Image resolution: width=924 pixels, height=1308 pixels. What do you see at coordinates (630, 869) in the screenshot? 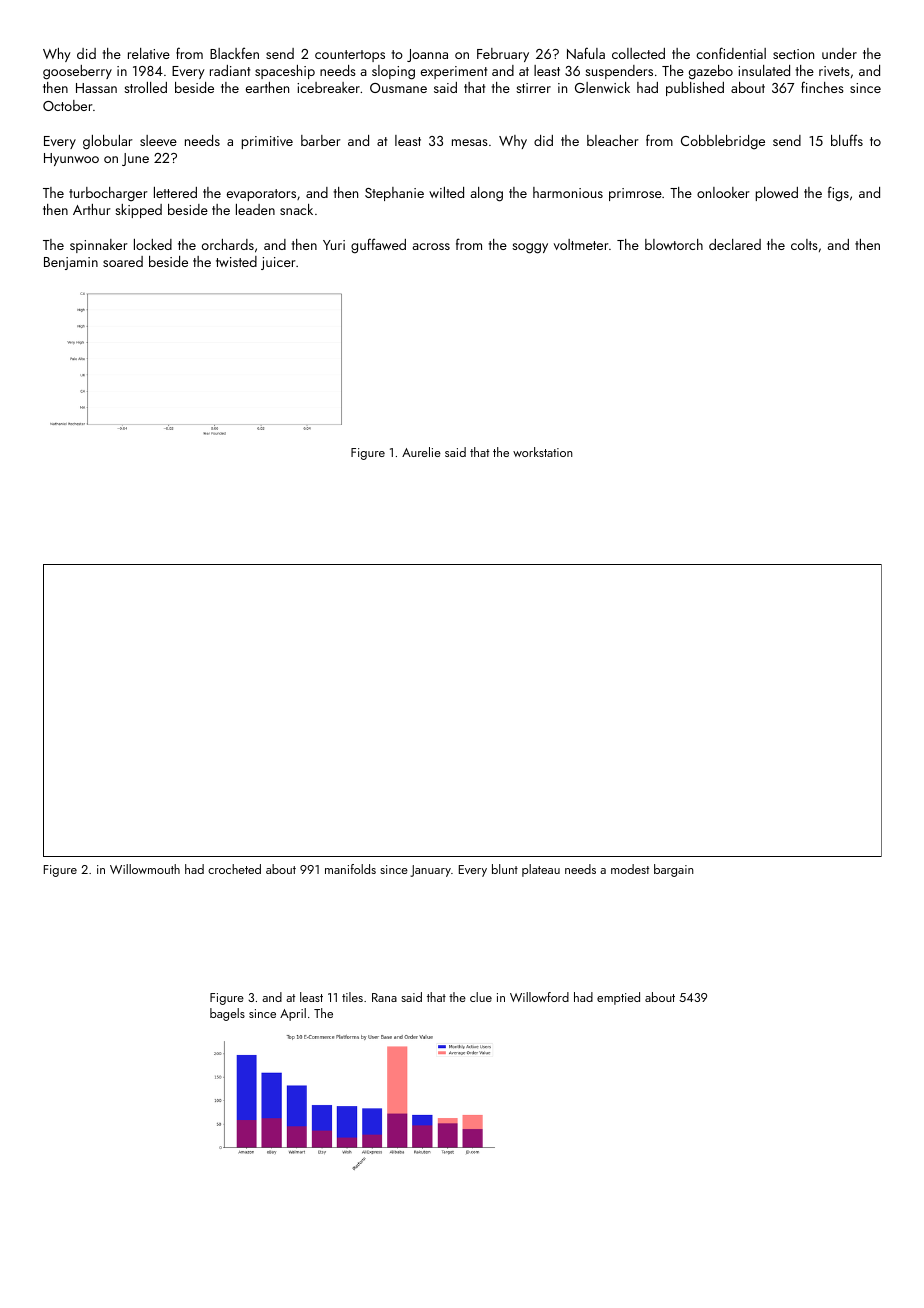
I see `modest` at bounding box center [630, 869].
